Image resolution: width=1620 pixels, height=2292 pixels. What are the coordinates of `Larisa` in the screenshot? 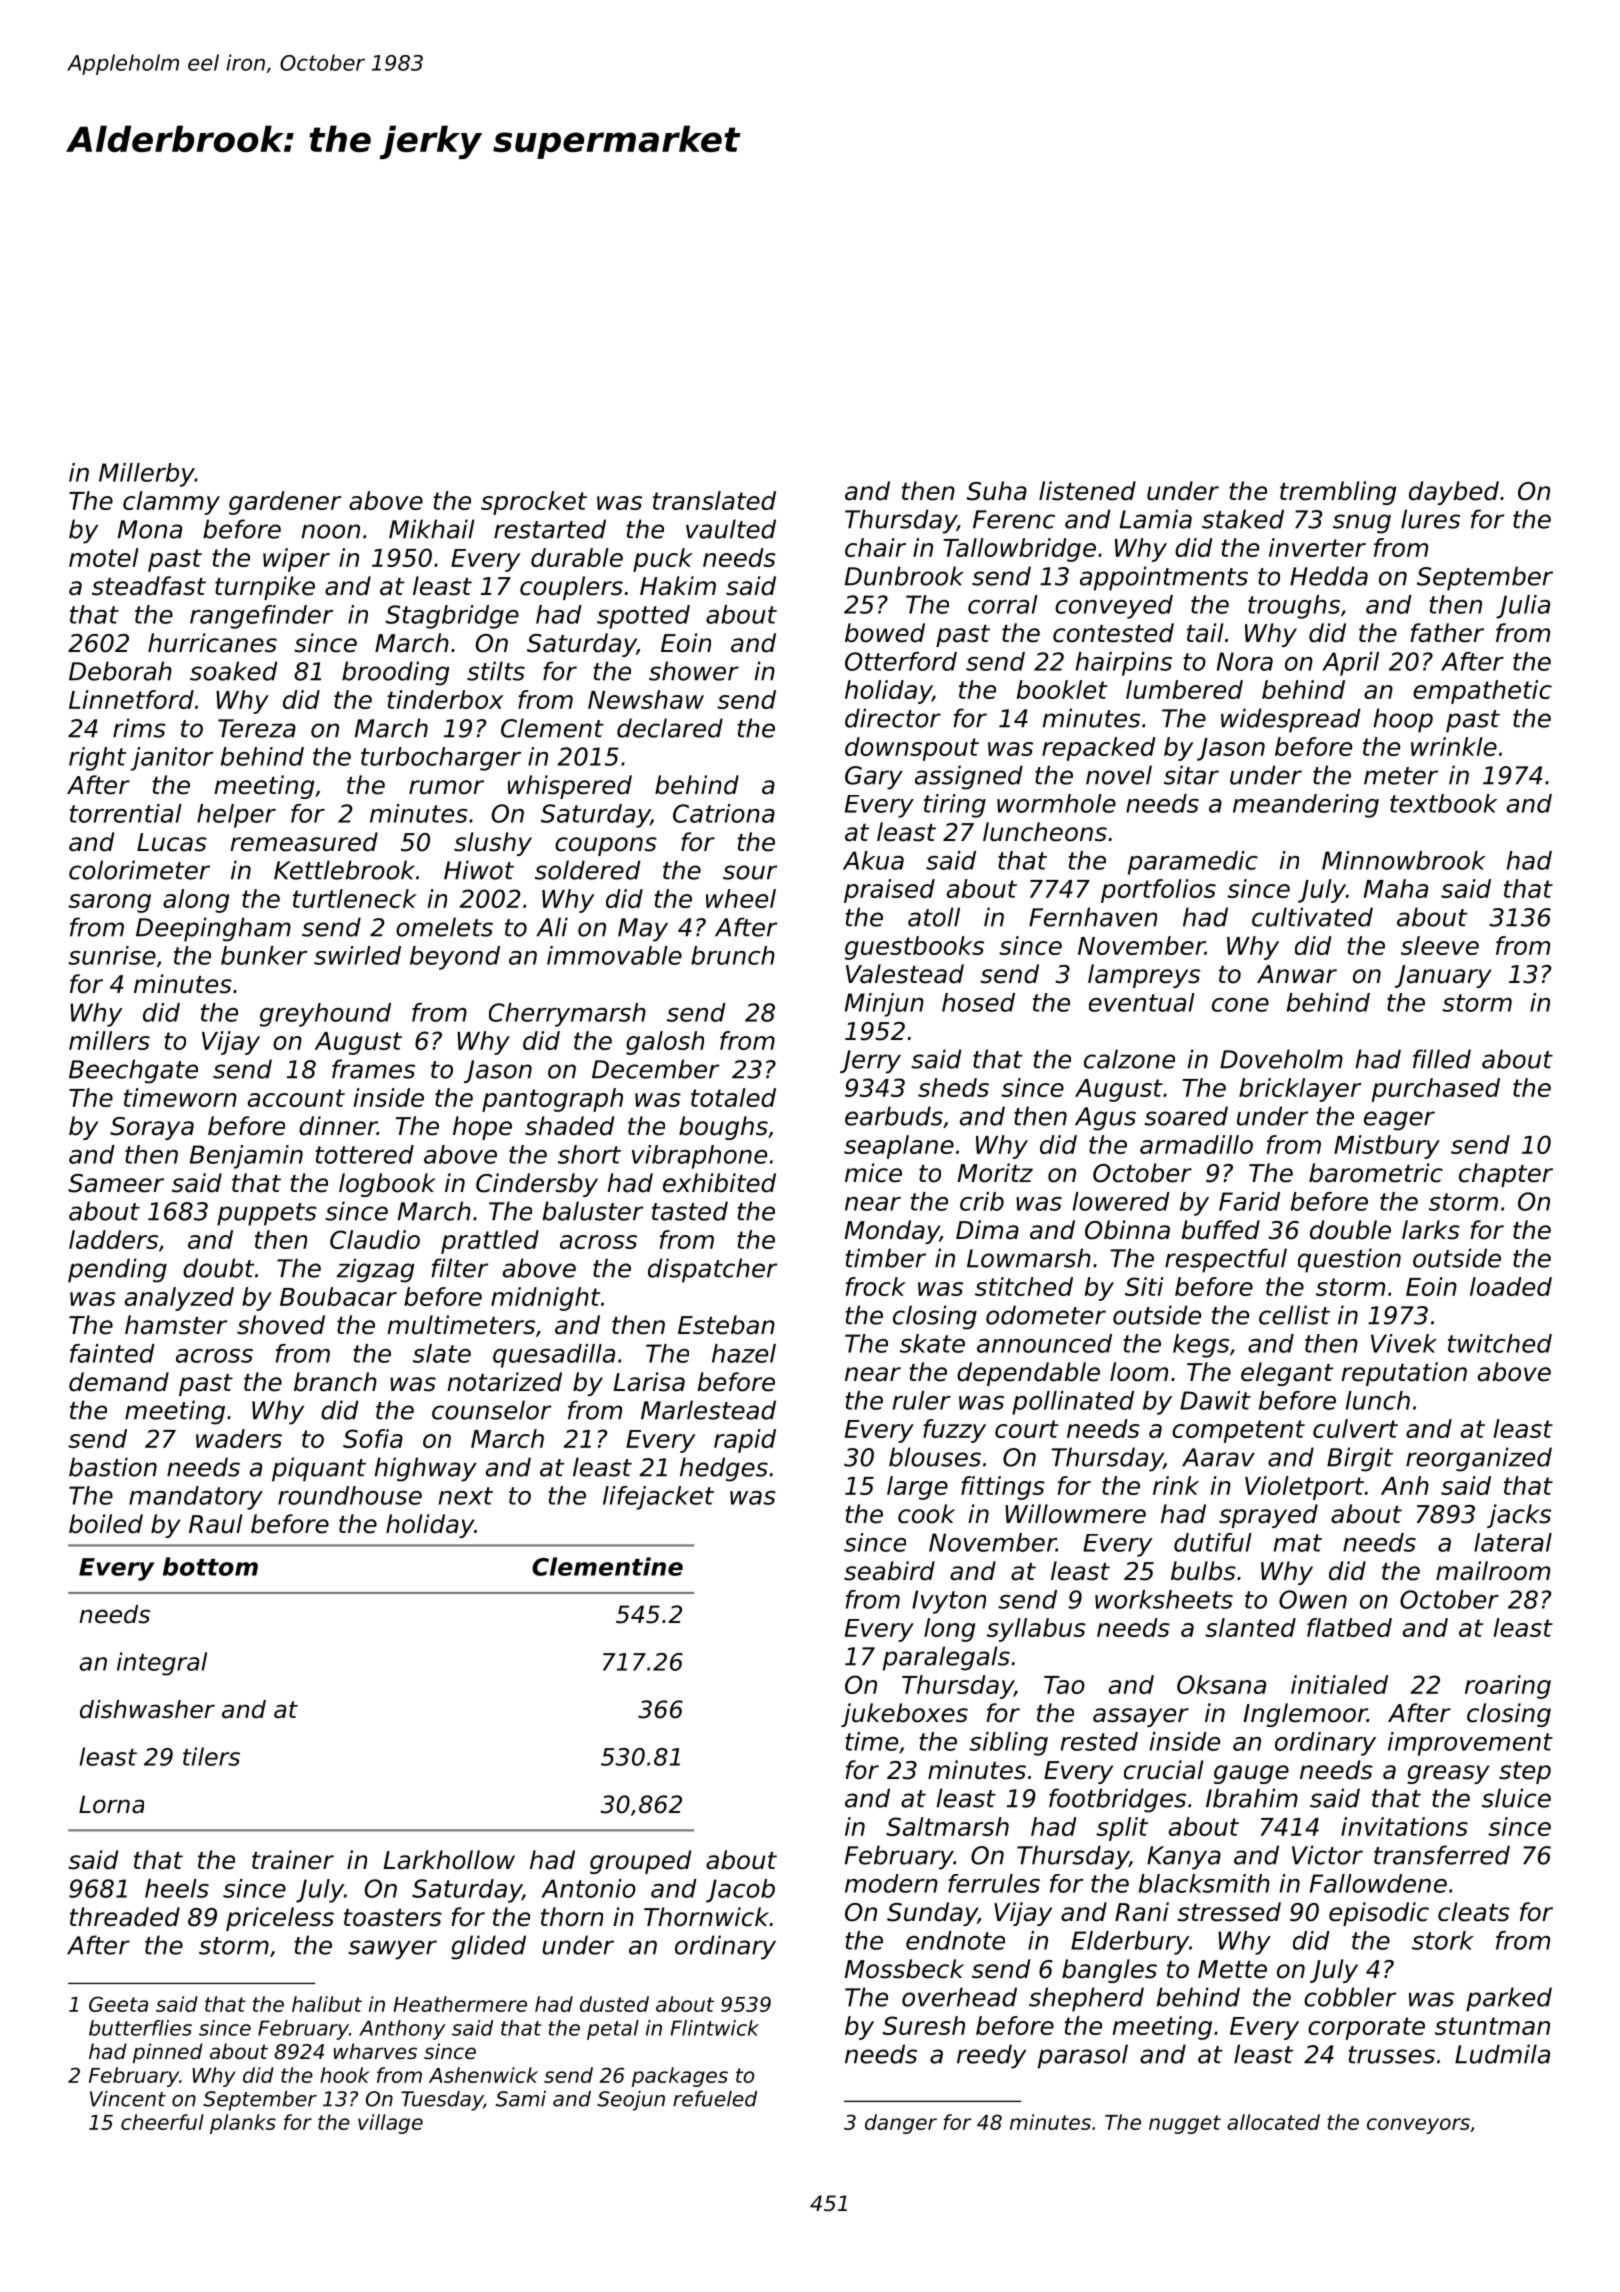 It's located at (649, 1382).
